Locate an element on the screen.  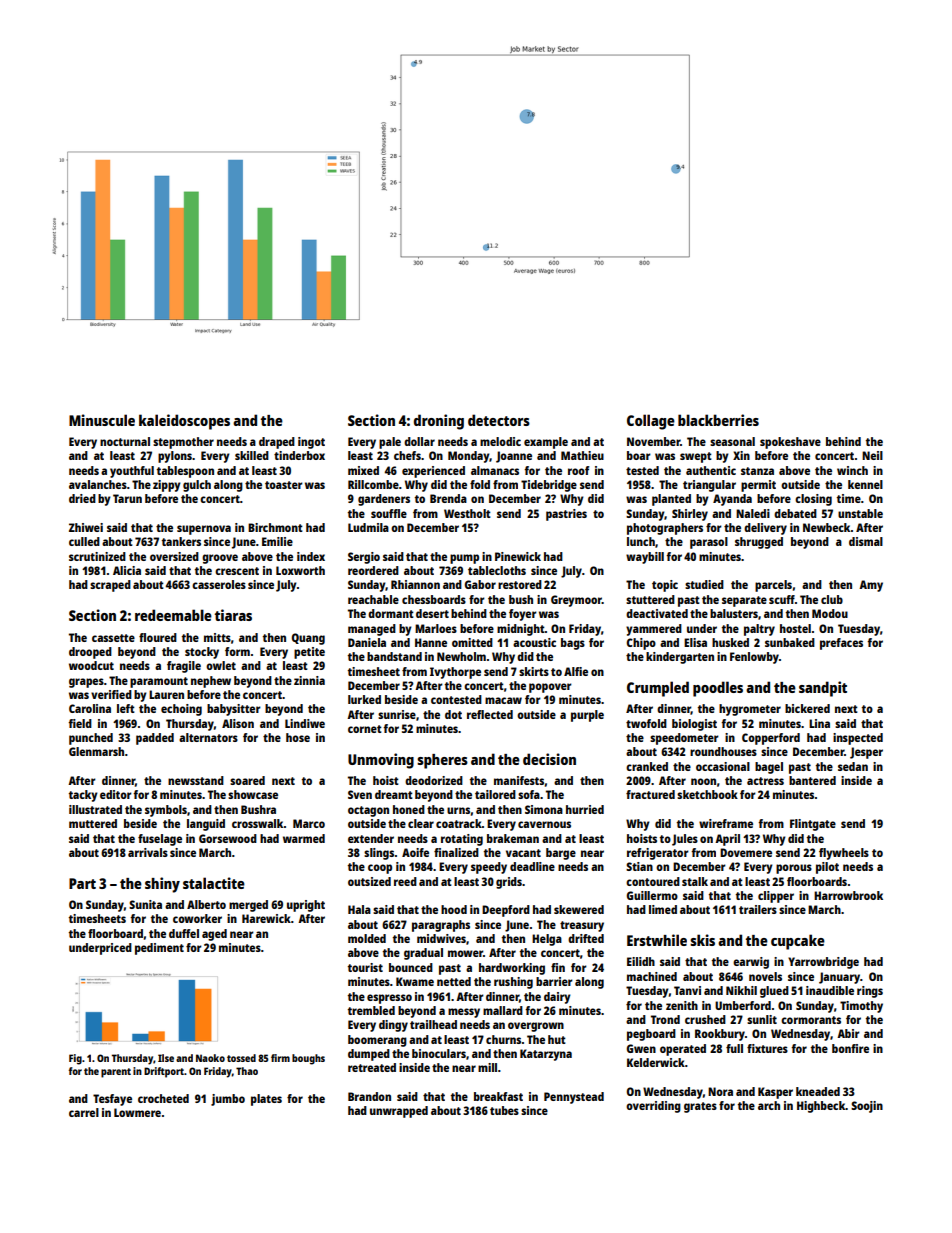
reordered is located at coordinates (373, 570).
